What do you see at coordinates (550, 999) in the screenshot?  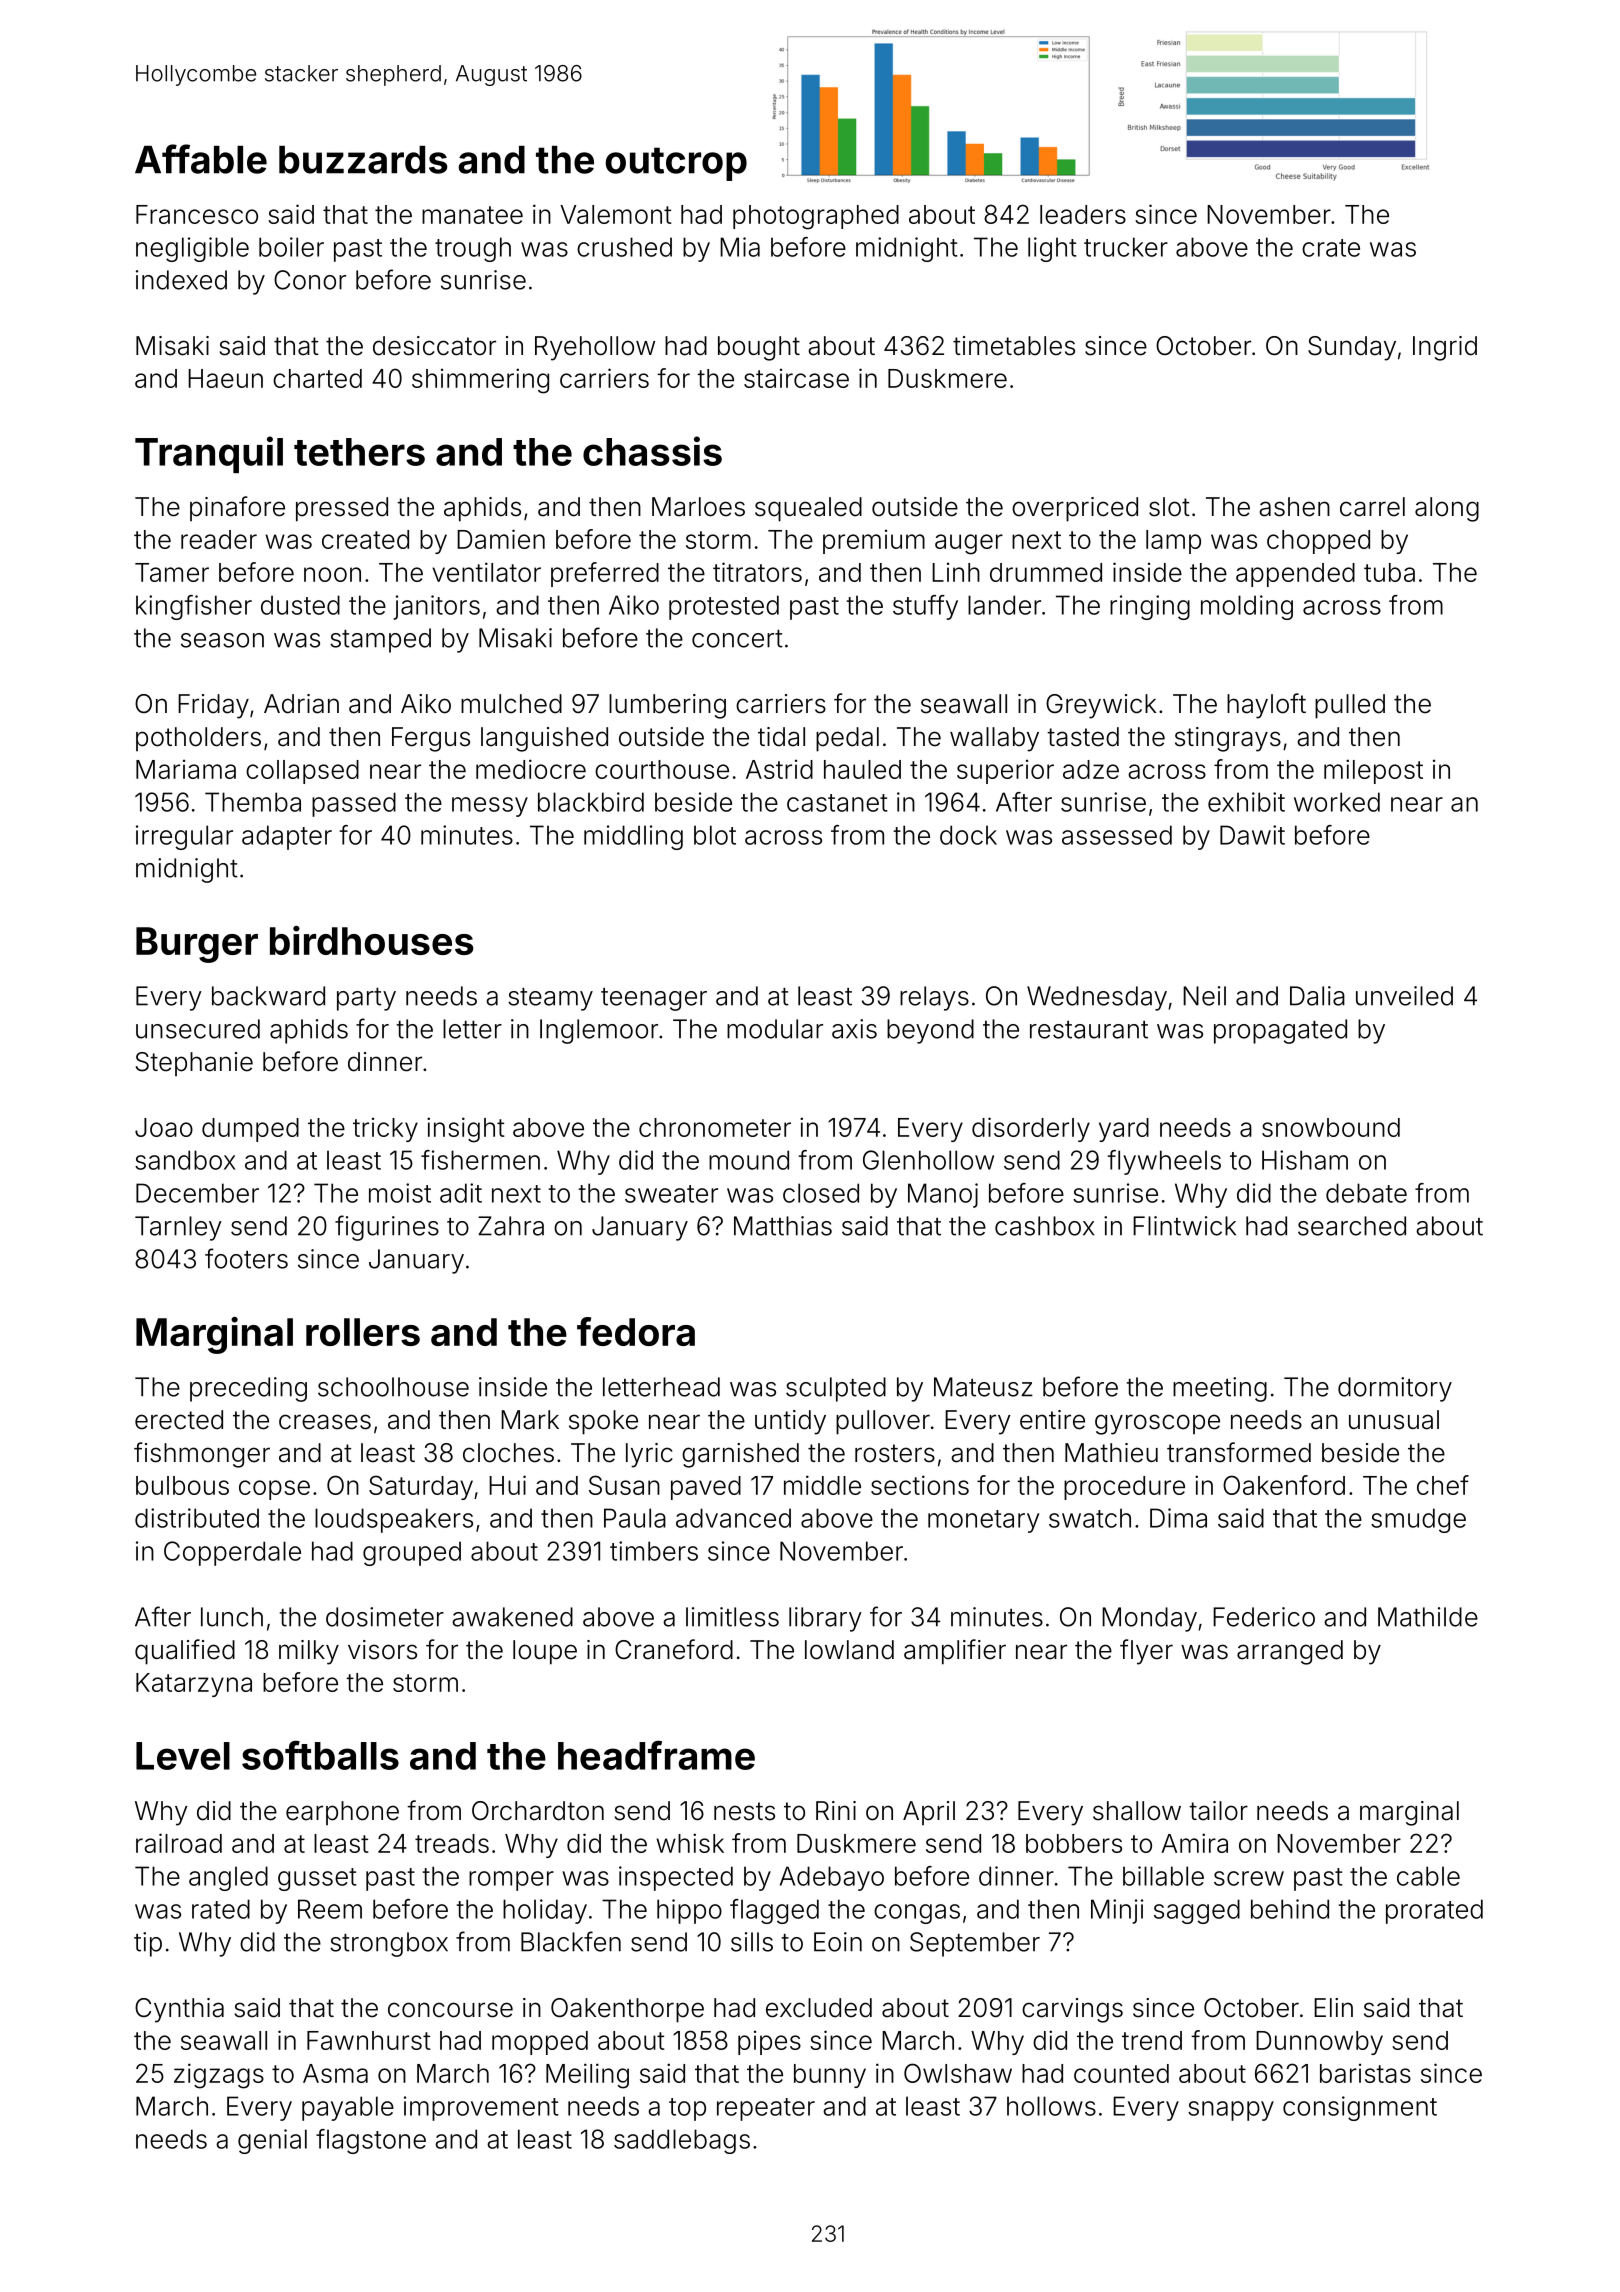 I see `steamy` at bounding box center [550, 999].
